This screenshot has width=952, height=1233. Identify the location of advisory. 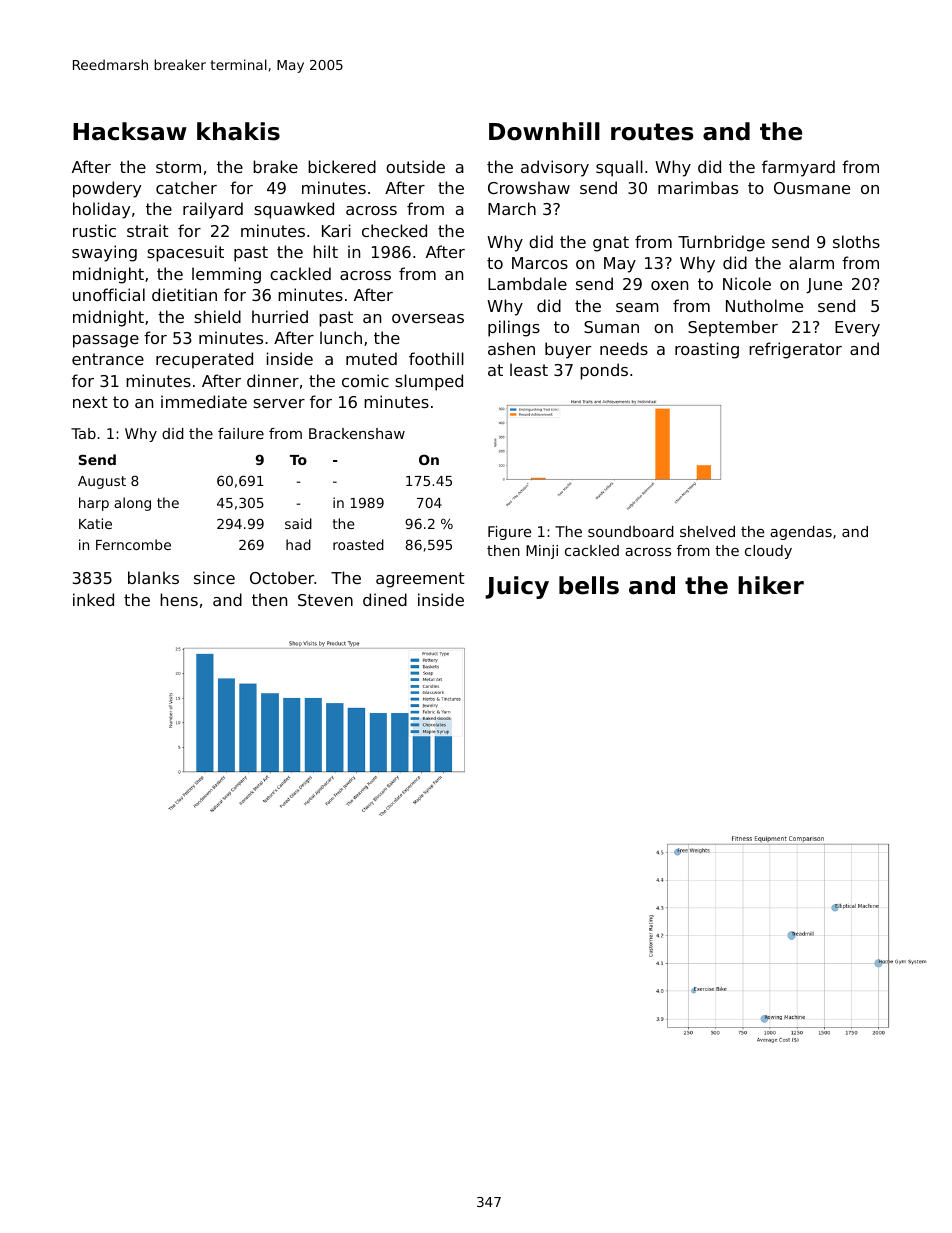
(555, 168).
